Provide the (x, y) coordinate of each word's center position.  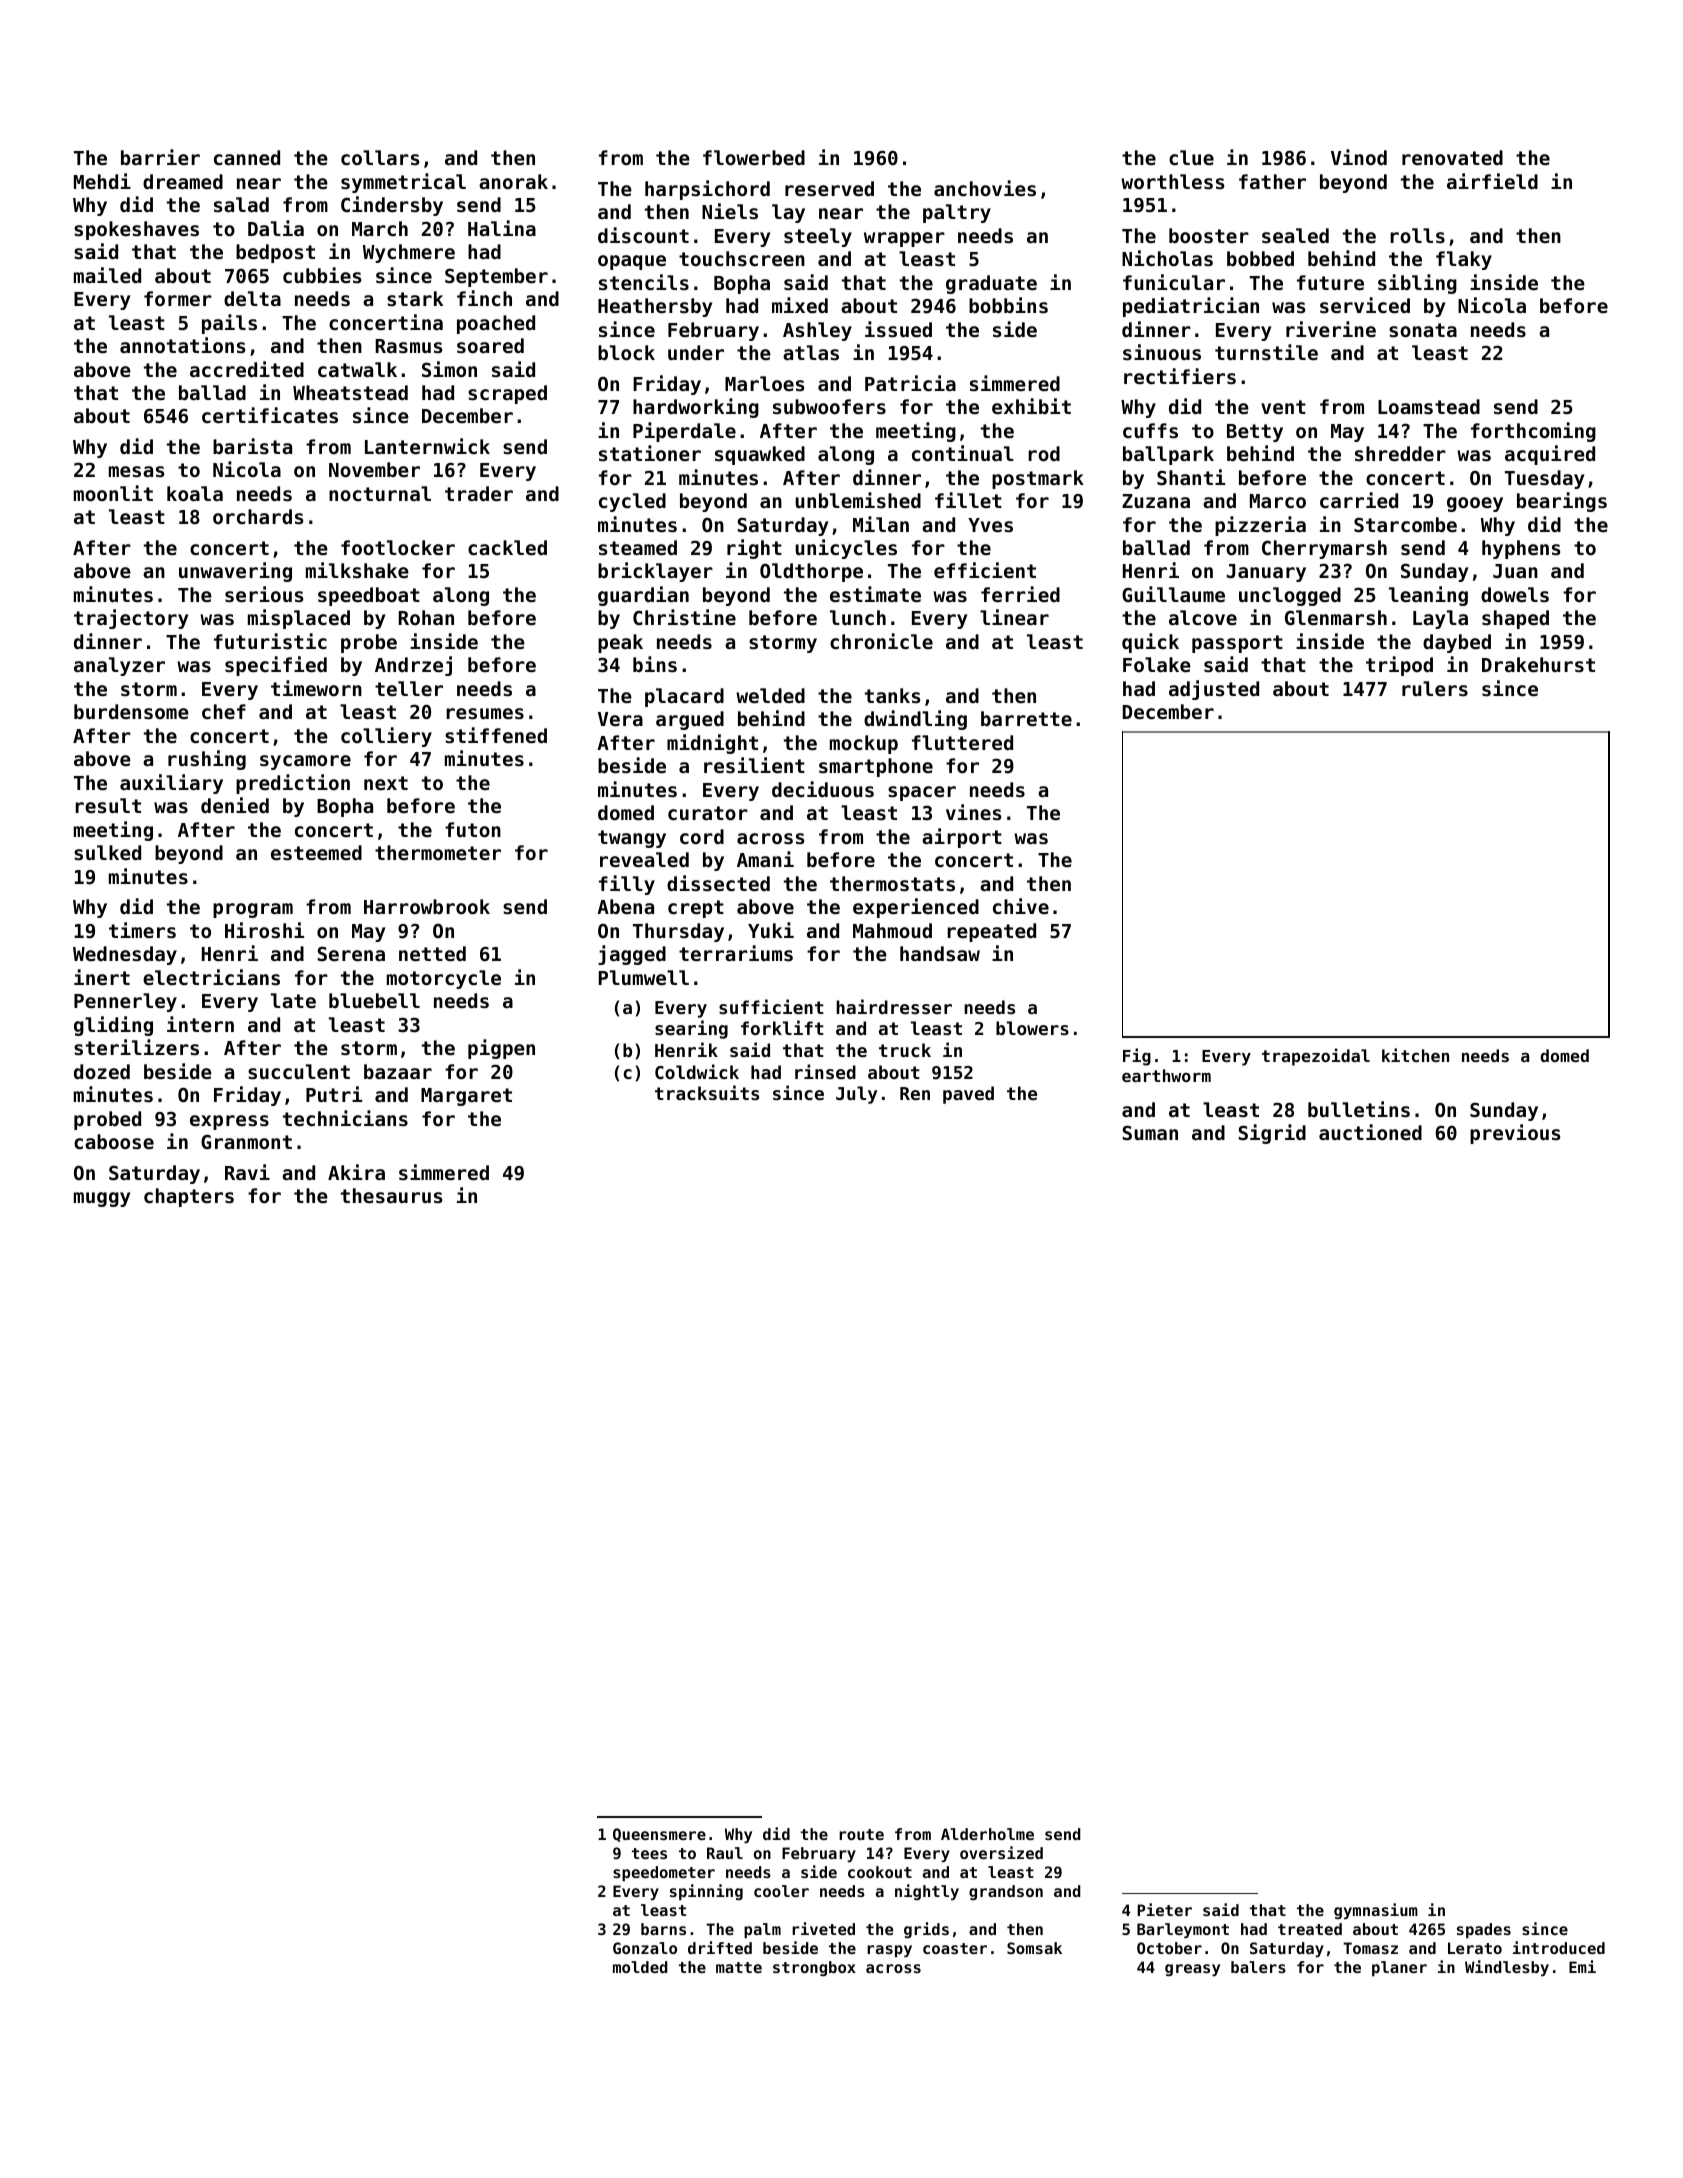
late (293, 1000)
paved (968, 1095)
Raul (725, 1853)
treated (1310, 1929)
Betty (1255, 433)
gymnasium (1376, 1911)
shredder (1400, 453)
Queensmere (659, 1835)
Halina (502, 228)
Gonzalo (645, 1948)
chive (1021, 906)
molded (640, 1967)
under (696, 352)
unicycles (846, 549)
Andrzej (413, 666)
